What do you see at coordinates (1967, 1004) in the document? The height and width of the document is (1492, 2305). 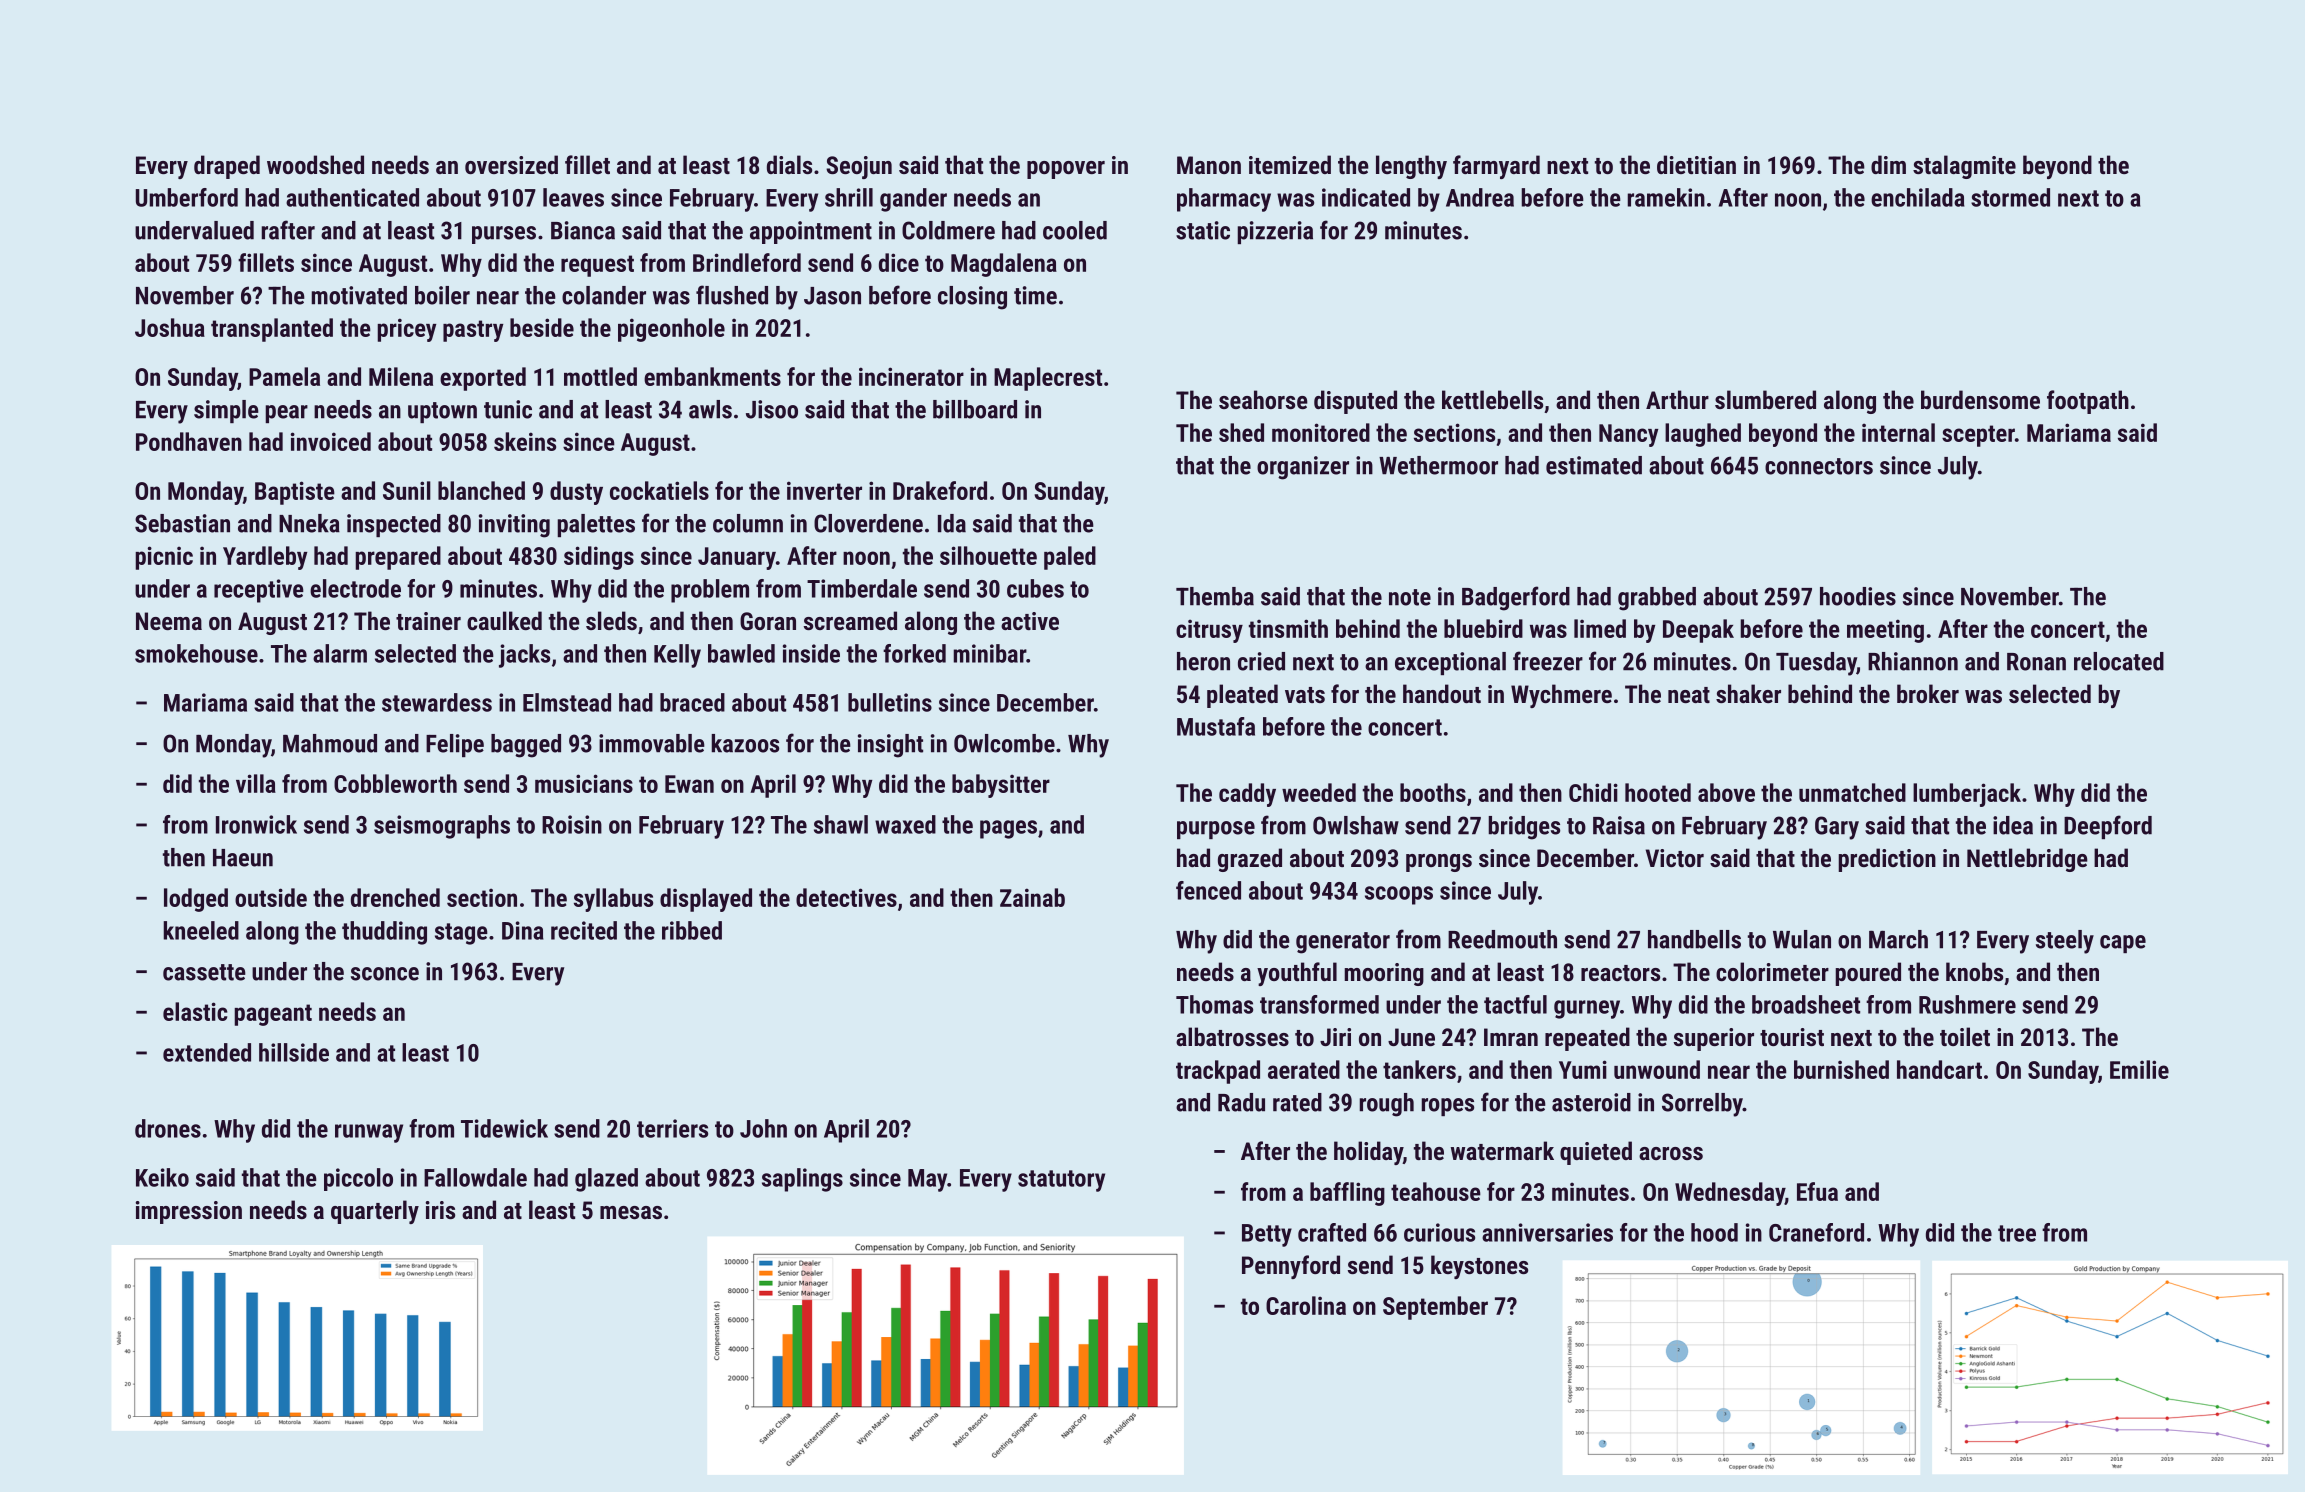 I see `Rushmere` at bounding box center [1967, 1004].
